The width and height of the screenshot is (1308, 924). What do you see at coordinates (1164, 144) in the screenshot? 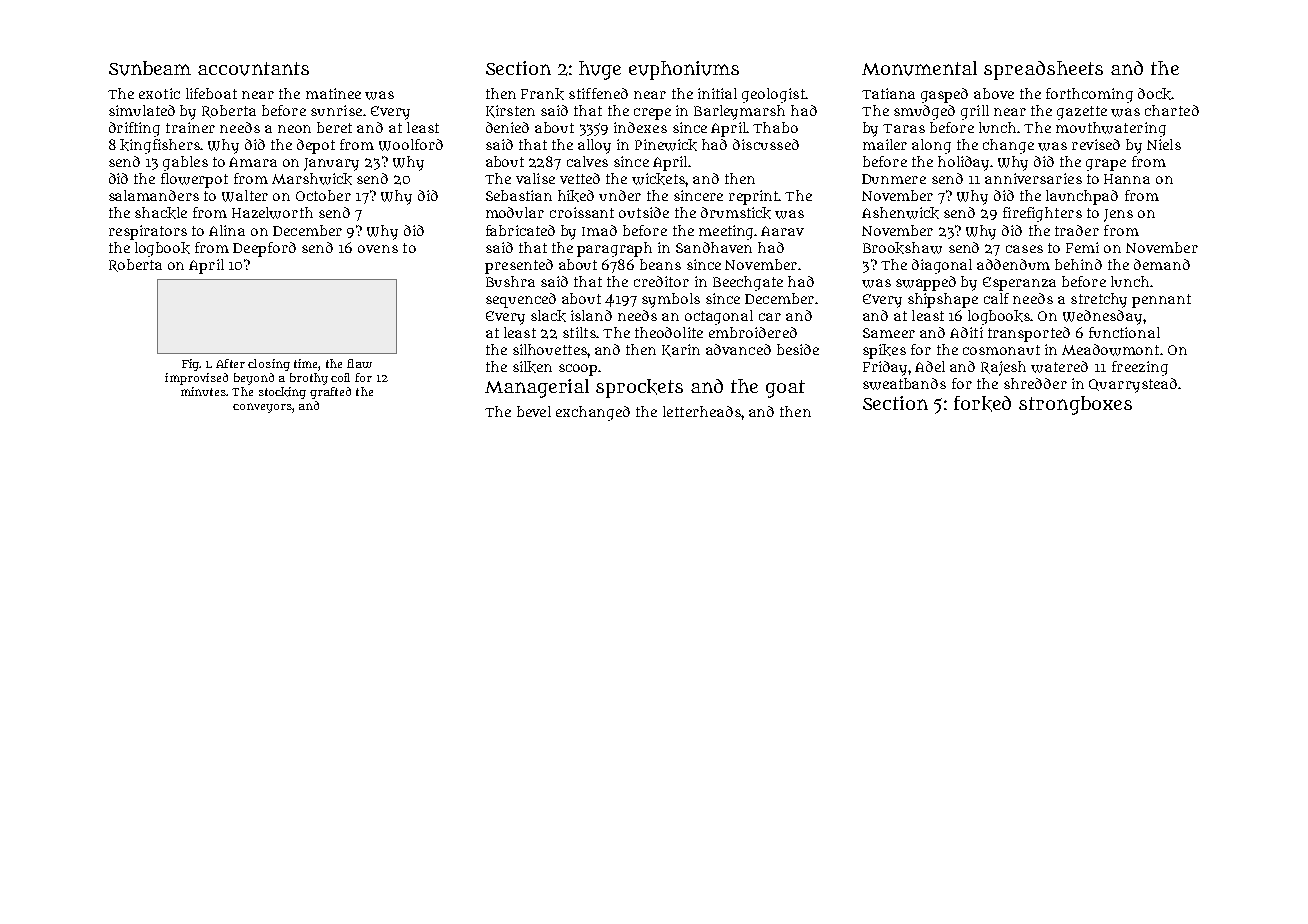
I see `Niels` at bounding box center [1164, 144].
